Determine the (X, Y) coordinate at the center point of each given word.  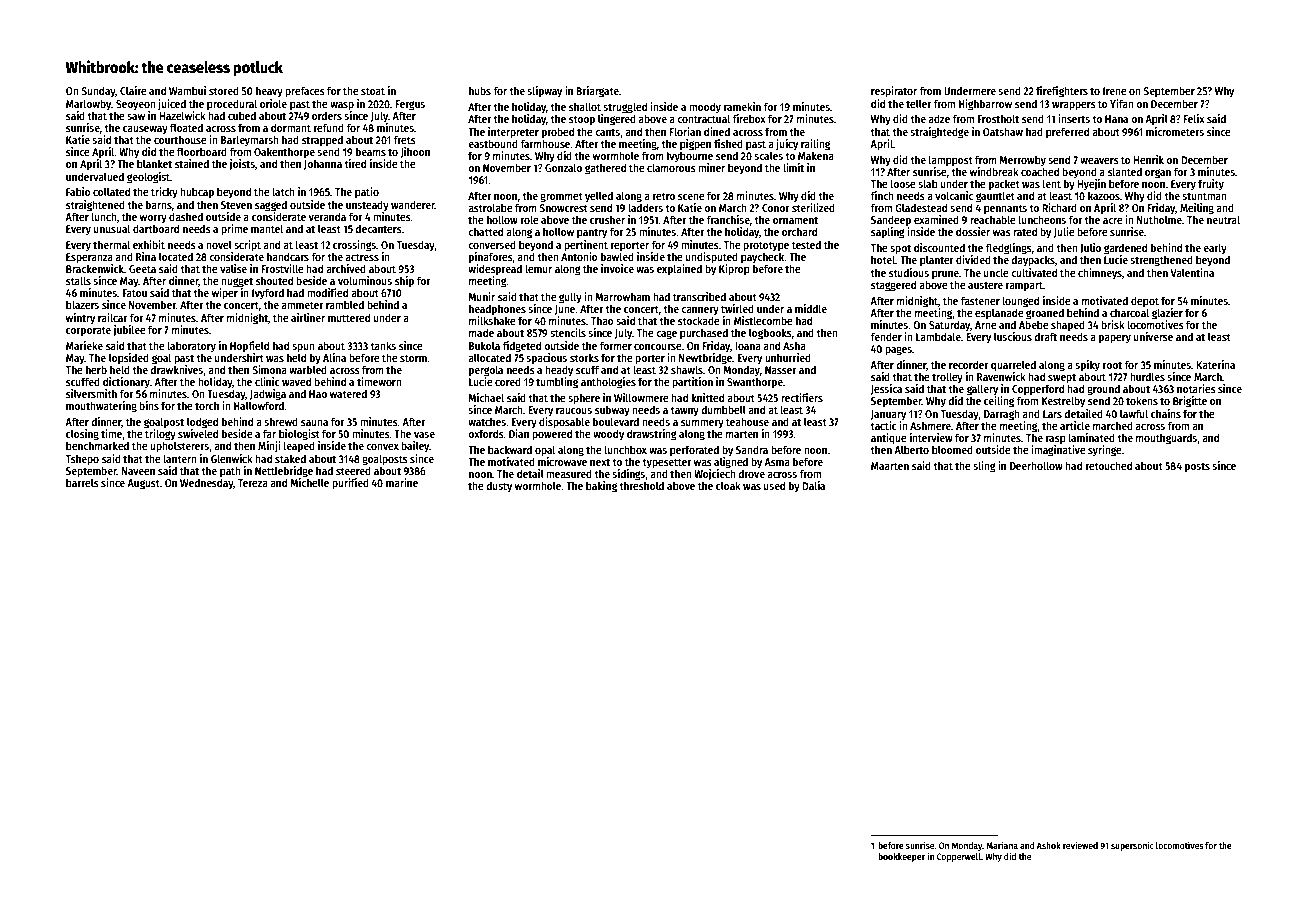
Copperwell (959, 857)
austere (985, 285)
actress (362, 257)
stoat (373, 91)
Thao (602, 320)
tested (806, 244)
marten (742, 434)
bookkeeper (901, 857)
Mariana (1002, 845)
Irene (1115, 91)
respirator (894, 92)
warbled (308, 369)
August (143, 484)
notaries (1196, 388)
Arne (986, 325)
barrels (82, 482)
